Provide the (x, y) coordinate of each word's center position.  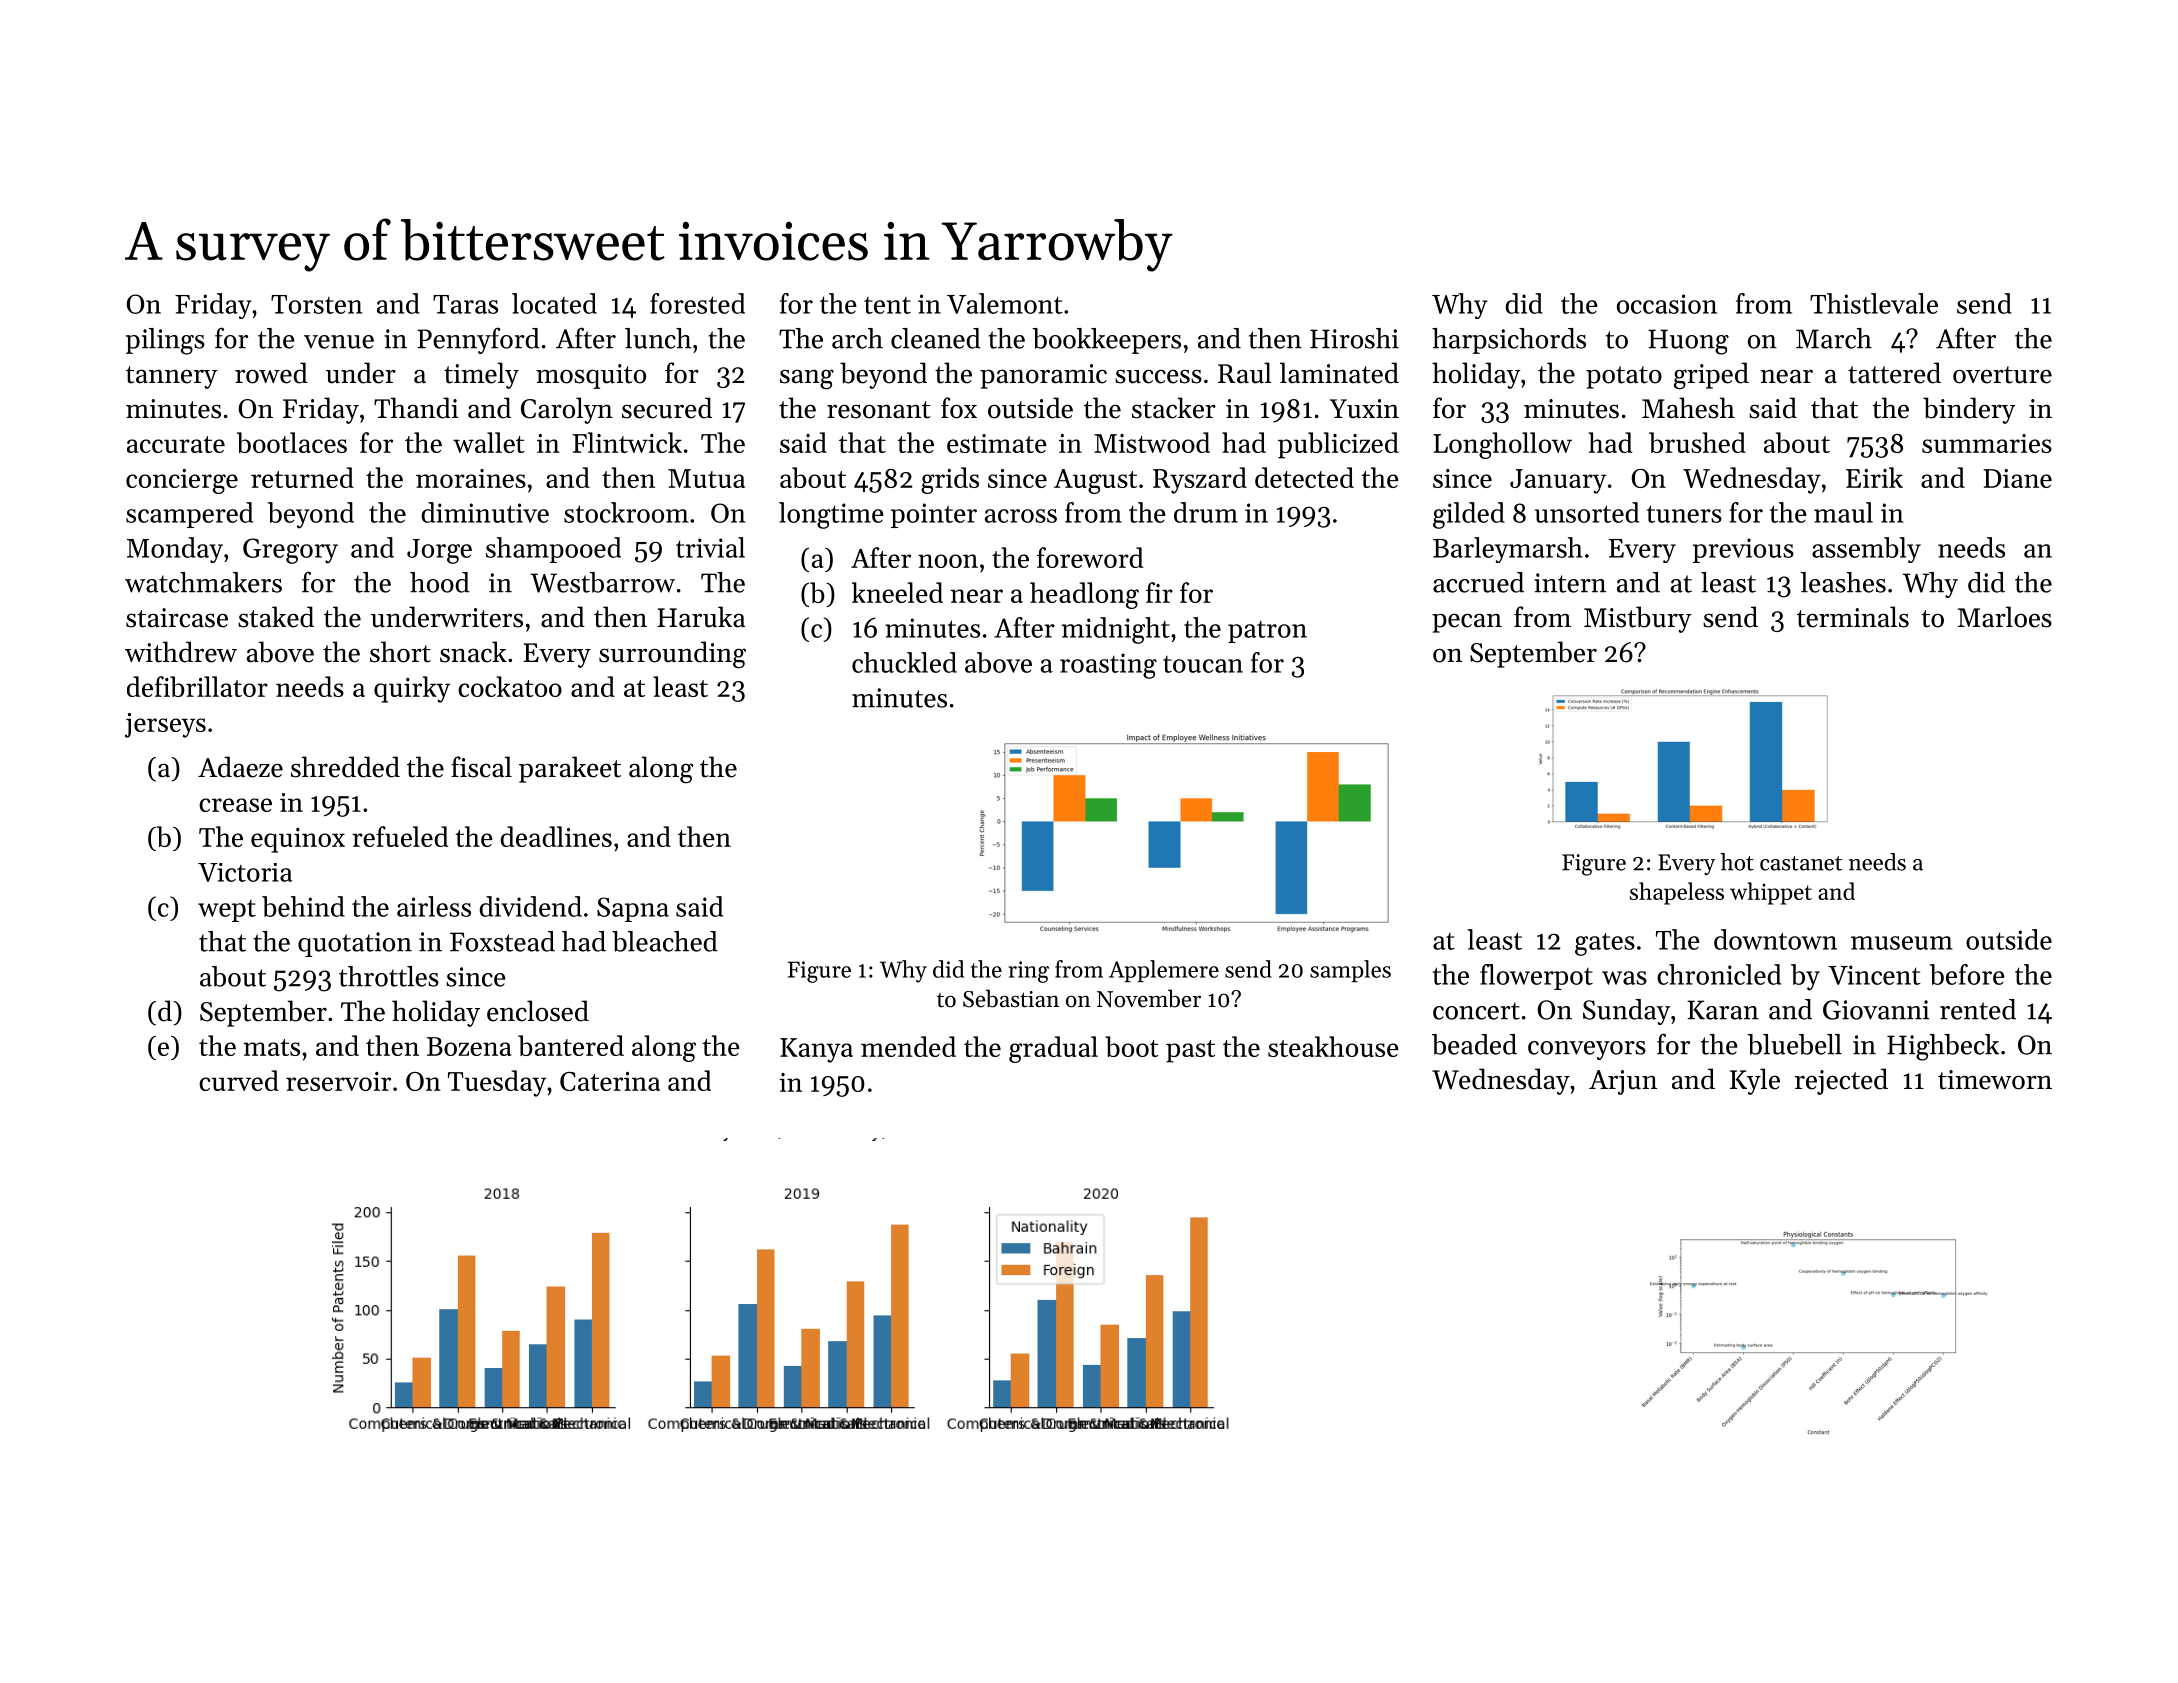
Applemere (1164, 971)
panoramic (1043, 376)
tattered (1894, 373)
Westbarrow (602, 582)
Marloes (2005, 617)
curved (239, 1080)
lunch (658, 338)
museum (1902, 943)
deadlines (556, 836)
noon (948, 561)
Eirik (1874, 477)
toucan (1203, 664)
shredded (345, 767)
